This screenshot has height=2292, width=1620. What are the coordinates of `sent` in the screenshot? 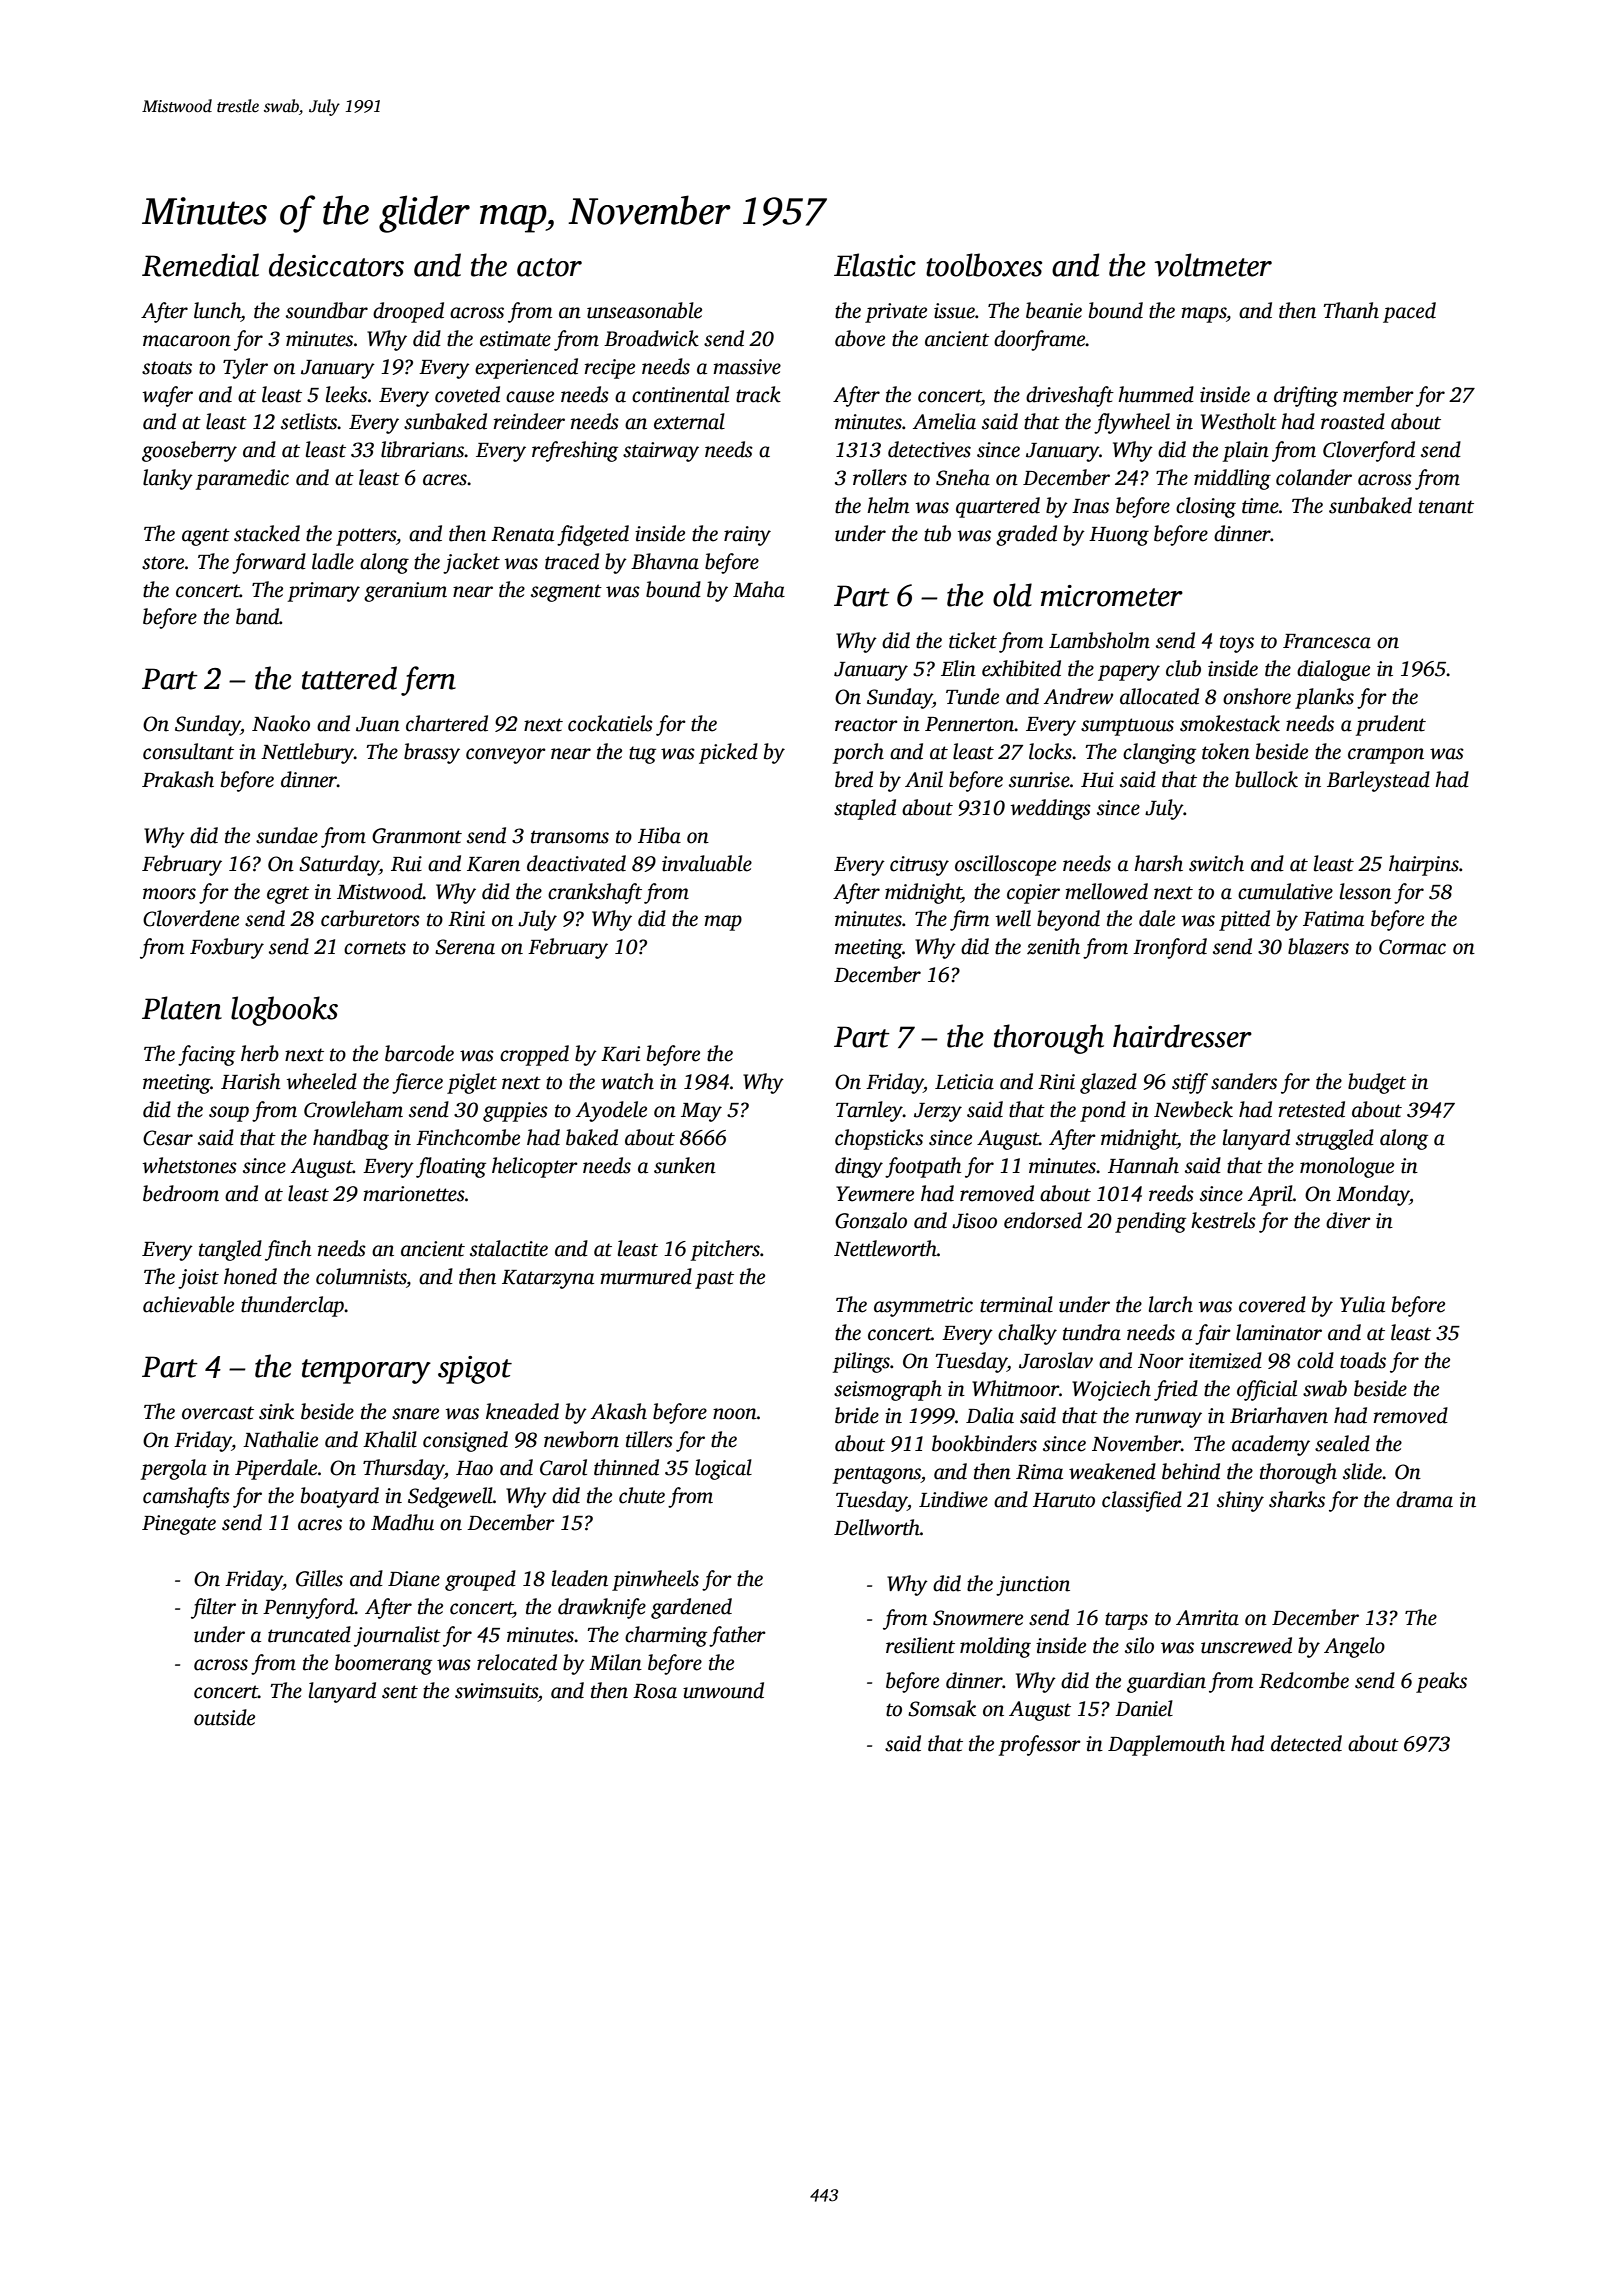 It's located at (400, 1692).
